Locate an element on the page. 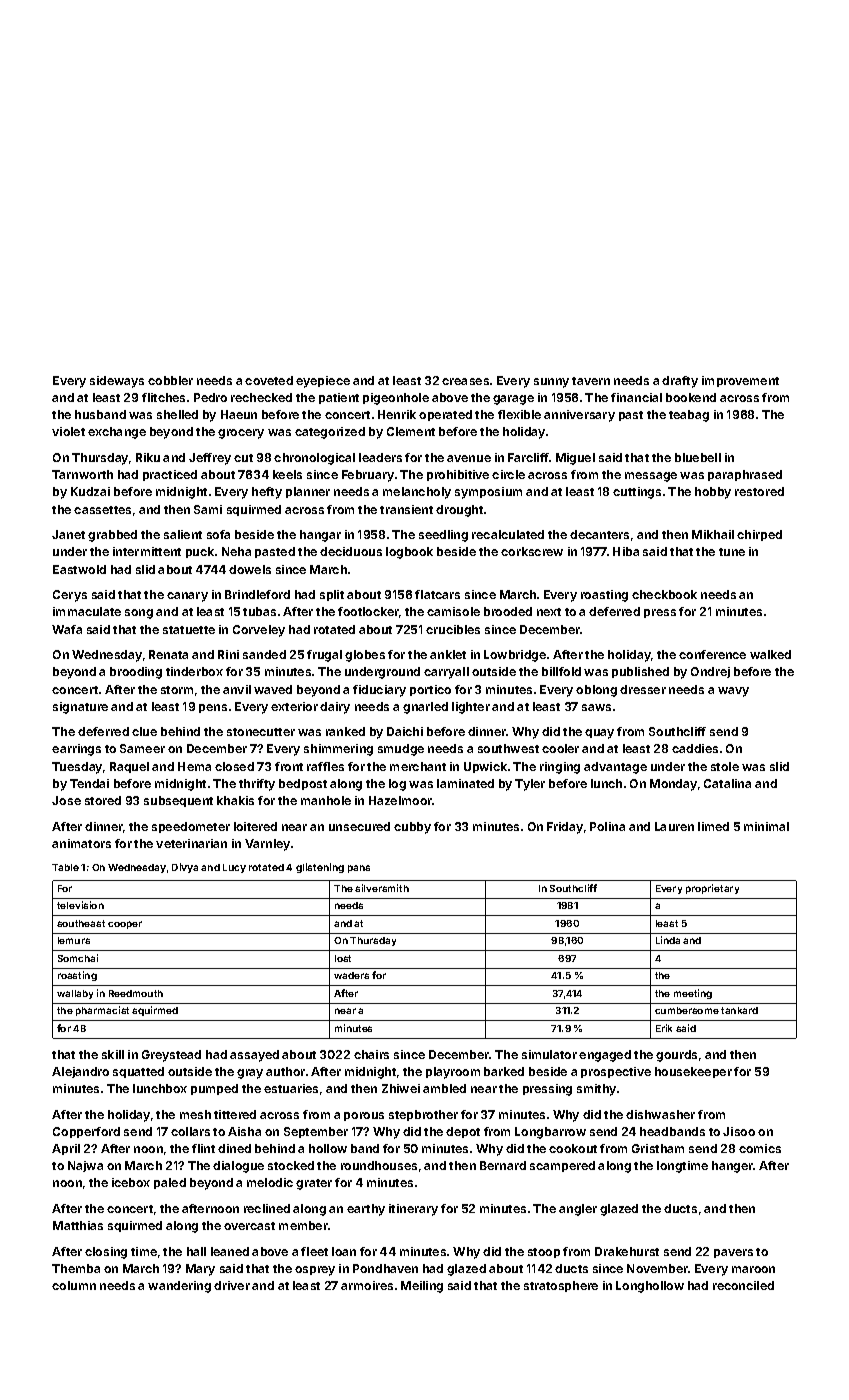 Image resolution: width=849 pixels, height=1400 pixels. Jisoo is located at coordinates (739, 1131).
